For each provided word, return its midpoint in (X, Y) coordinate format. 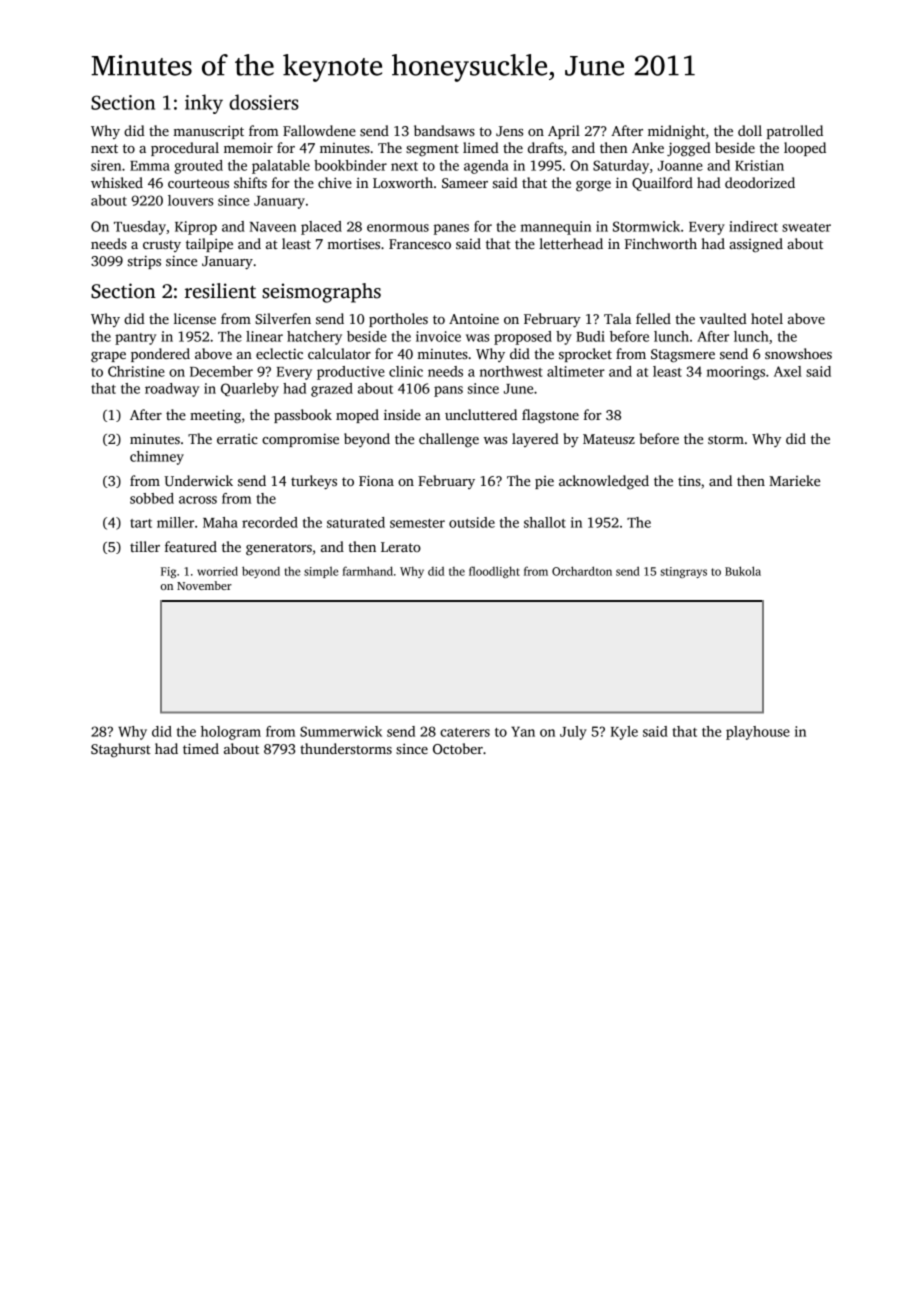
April (564, 132)
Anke (648, 147)
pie (544, 482)
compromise (300, 440)
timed (201, 748)
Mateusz (609, 439)
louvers (190, 200)
